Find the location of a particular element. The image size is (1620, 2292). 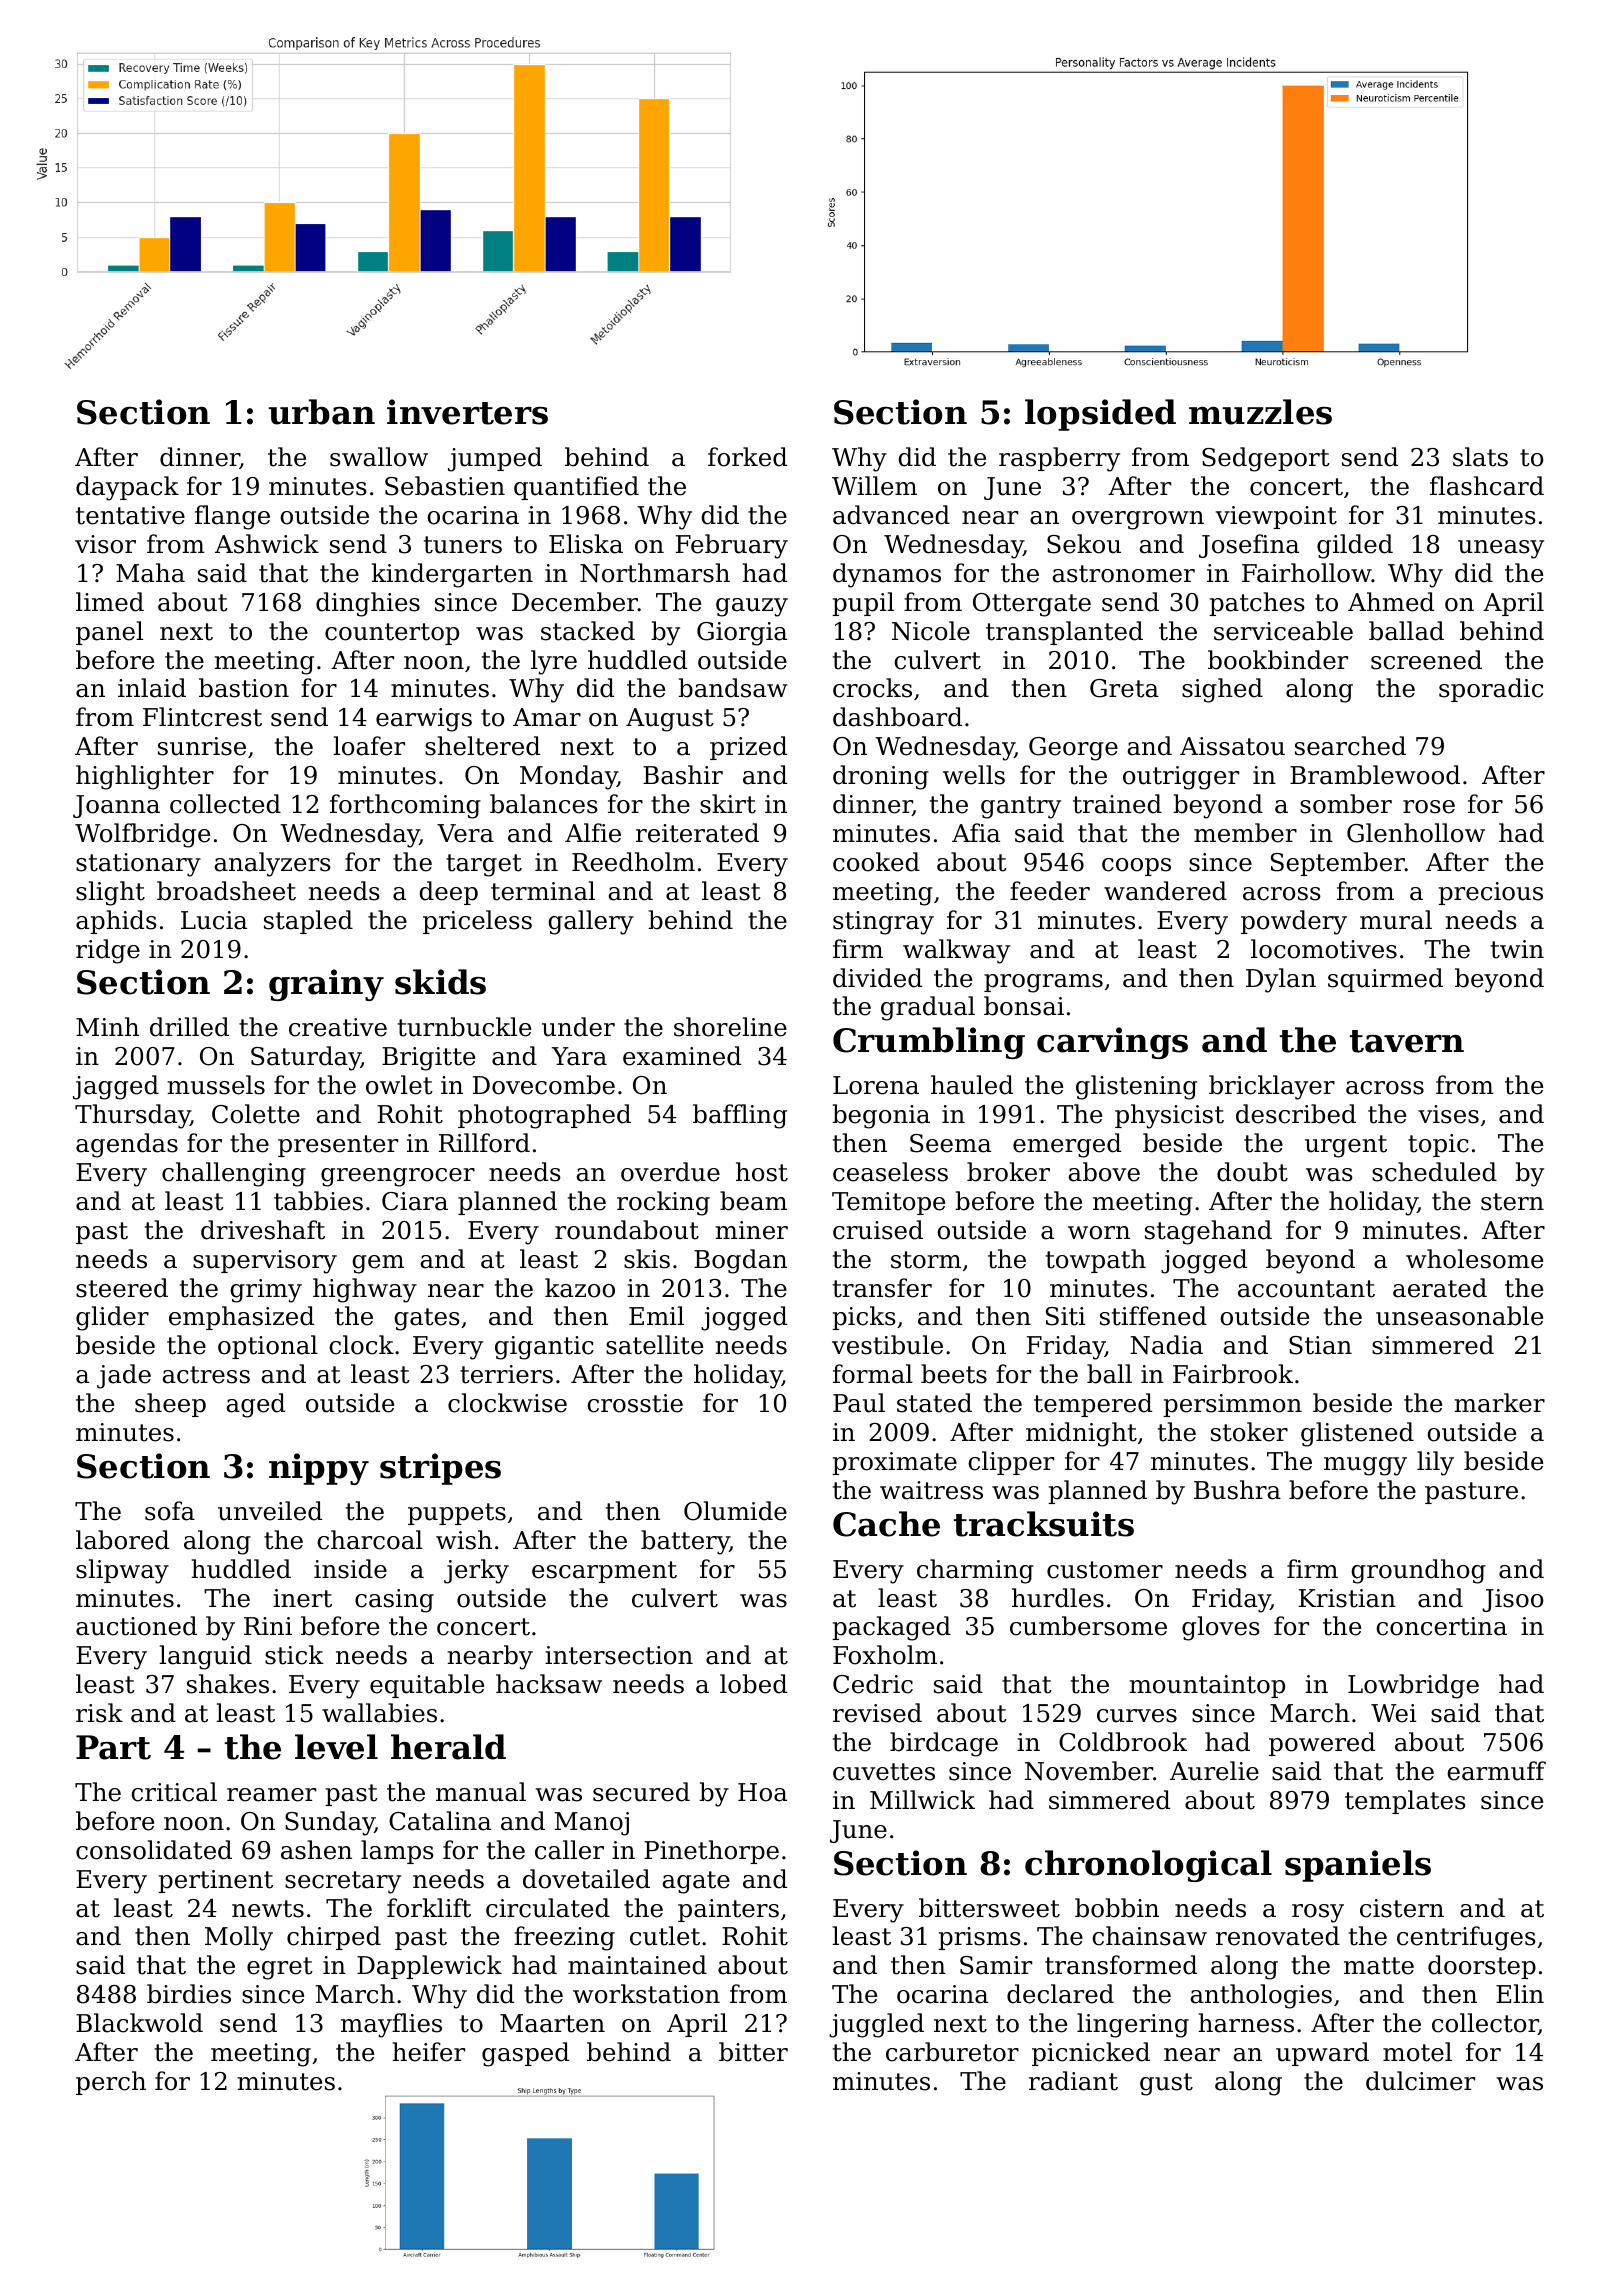

prisms is located at coordinates (979, 1938).
